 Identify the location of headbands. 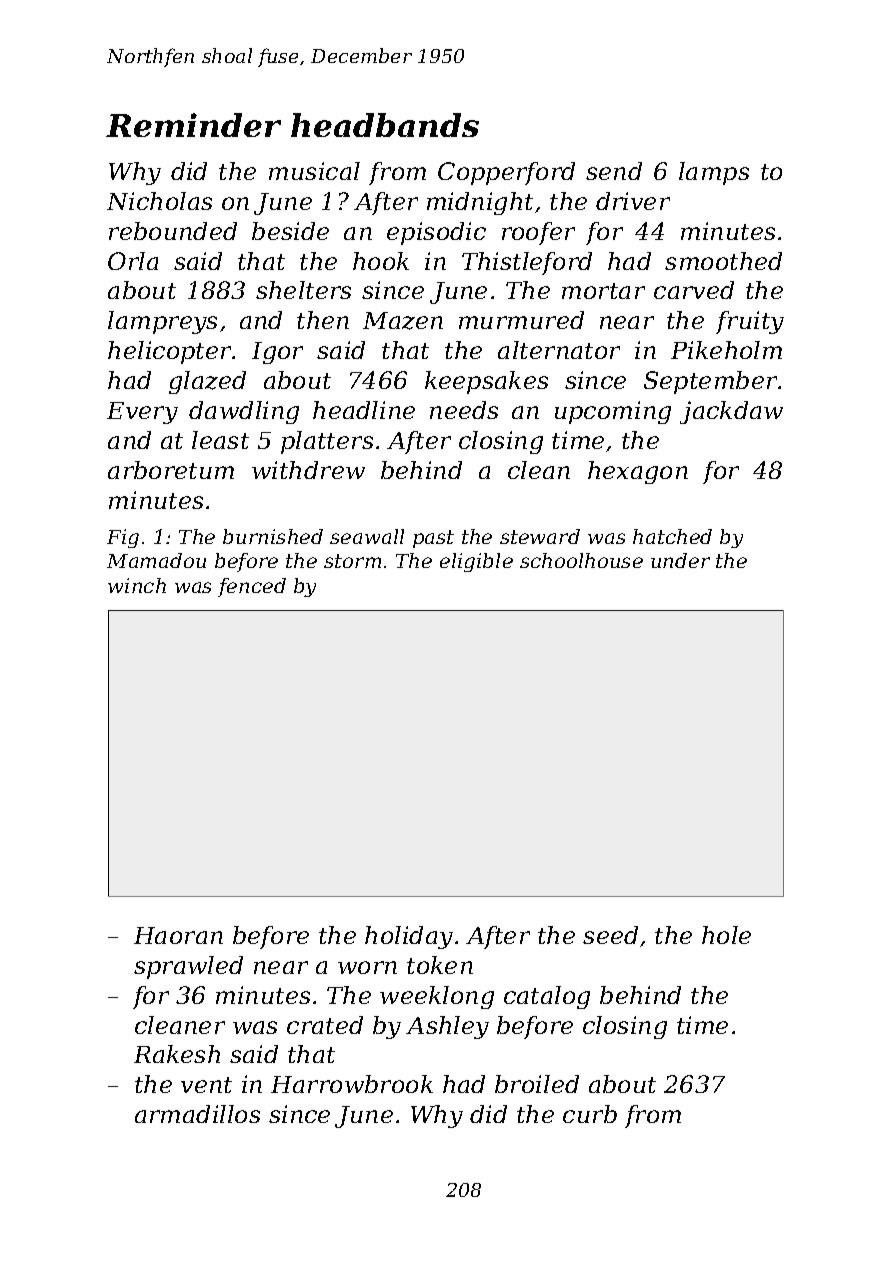
(385, 125).
